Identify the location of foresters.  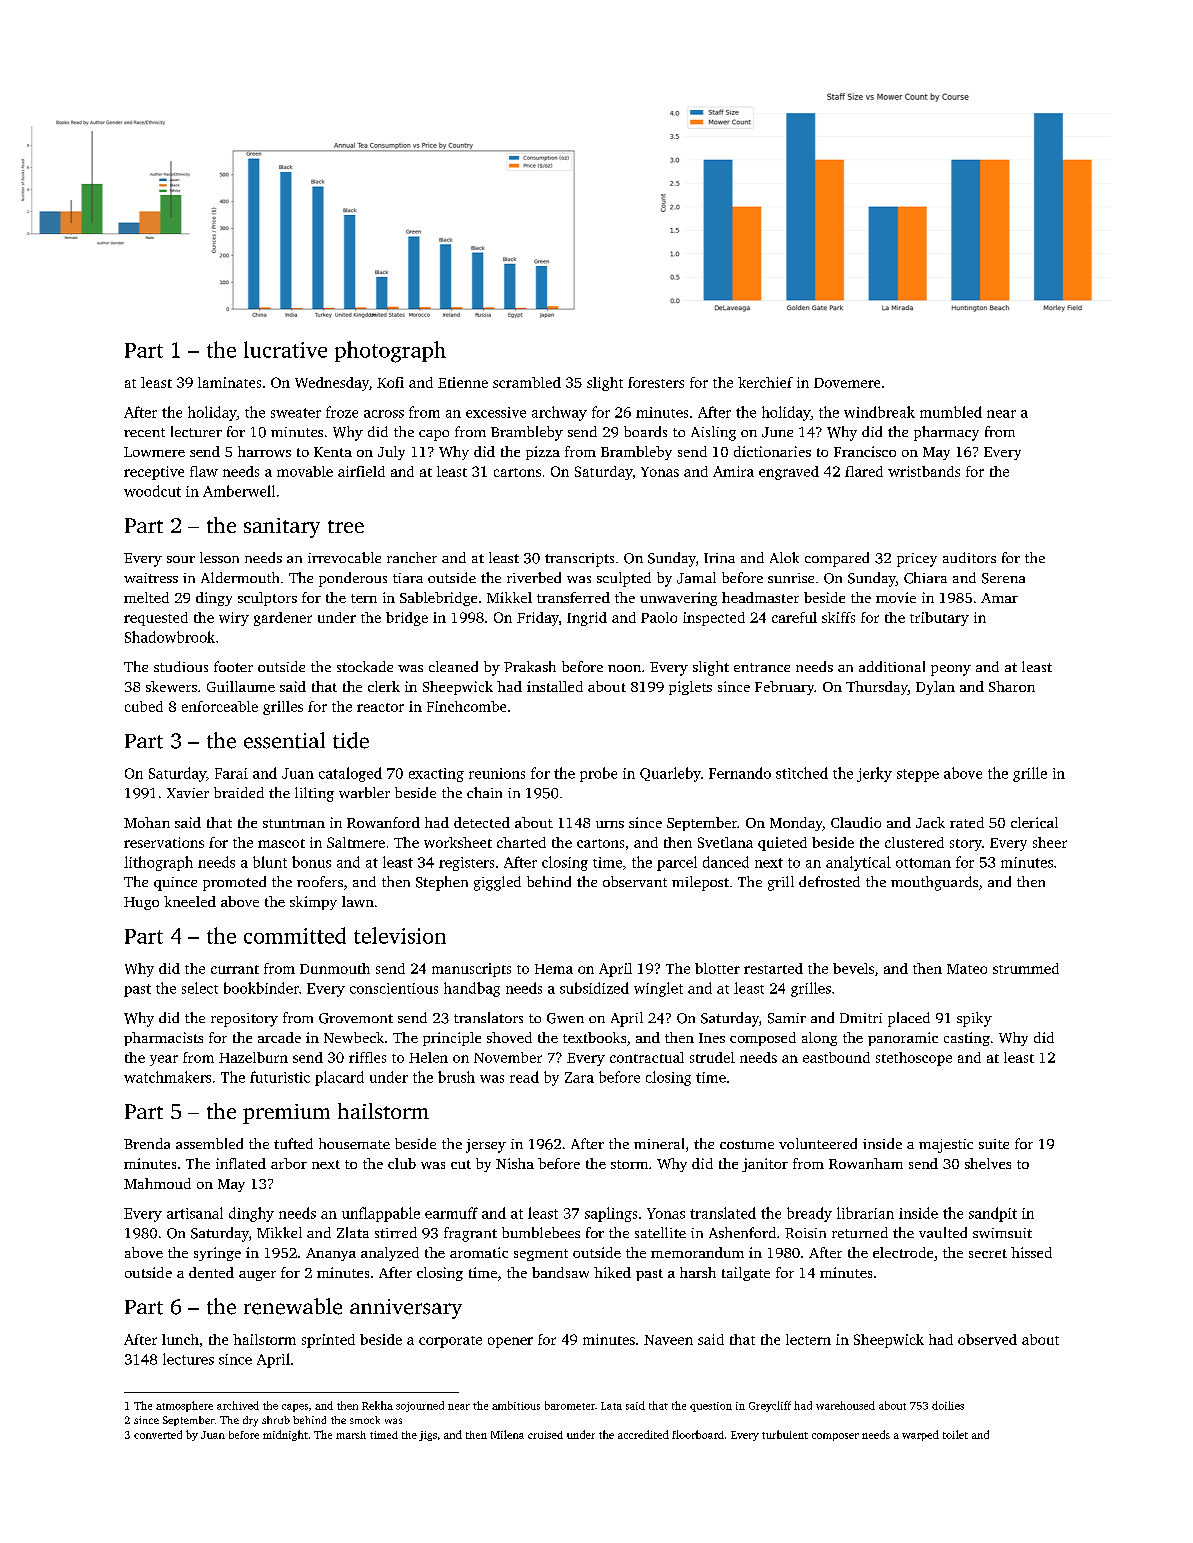
(656, 382).
